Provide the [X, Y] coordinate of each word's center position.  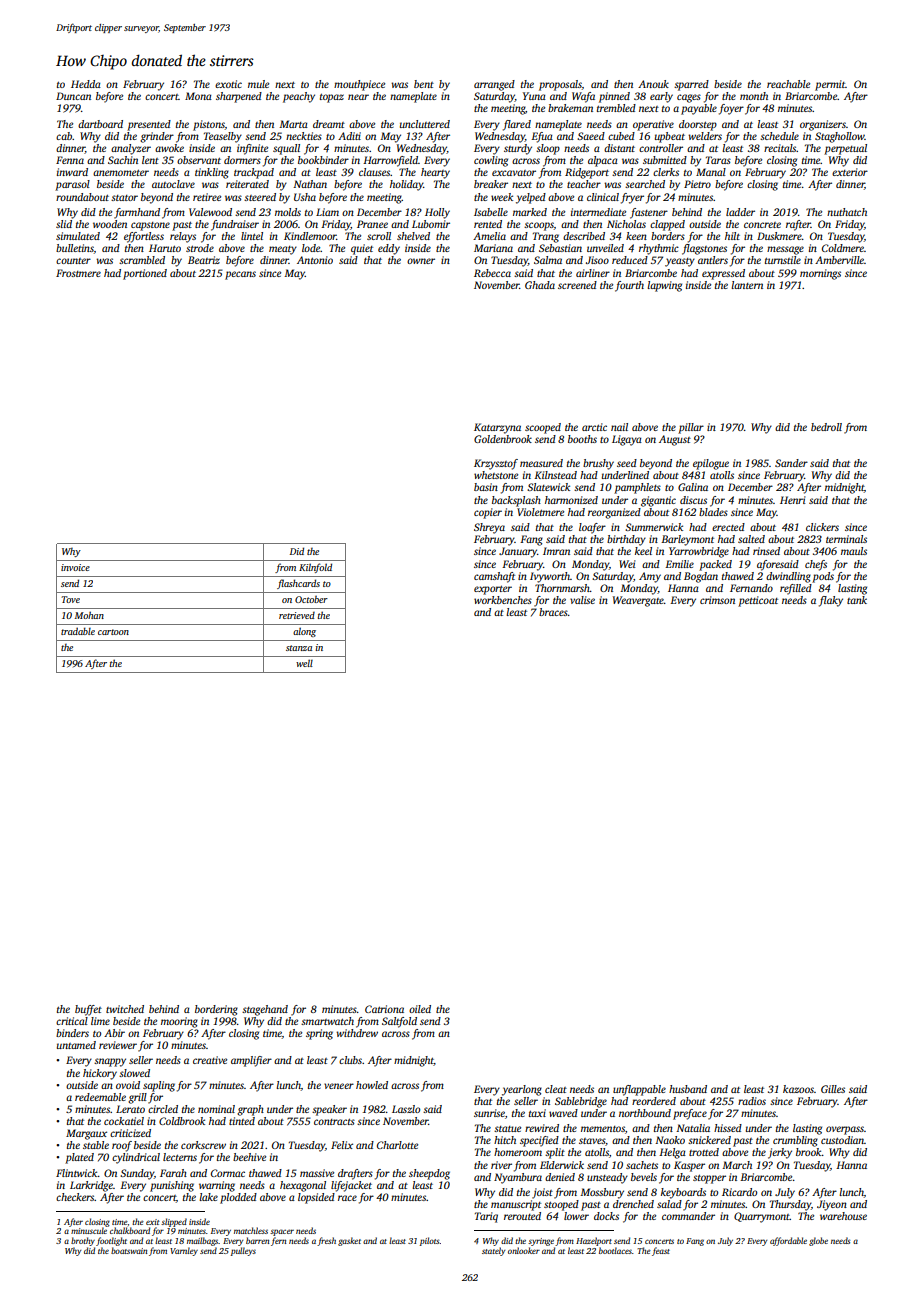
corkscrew [203, 1145]
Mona [198, 96]
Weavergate [638, 601]
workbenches [503, 600]
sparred [691, 85]
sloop [548, 149]
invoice [75, 567]
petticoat [758, 601]
